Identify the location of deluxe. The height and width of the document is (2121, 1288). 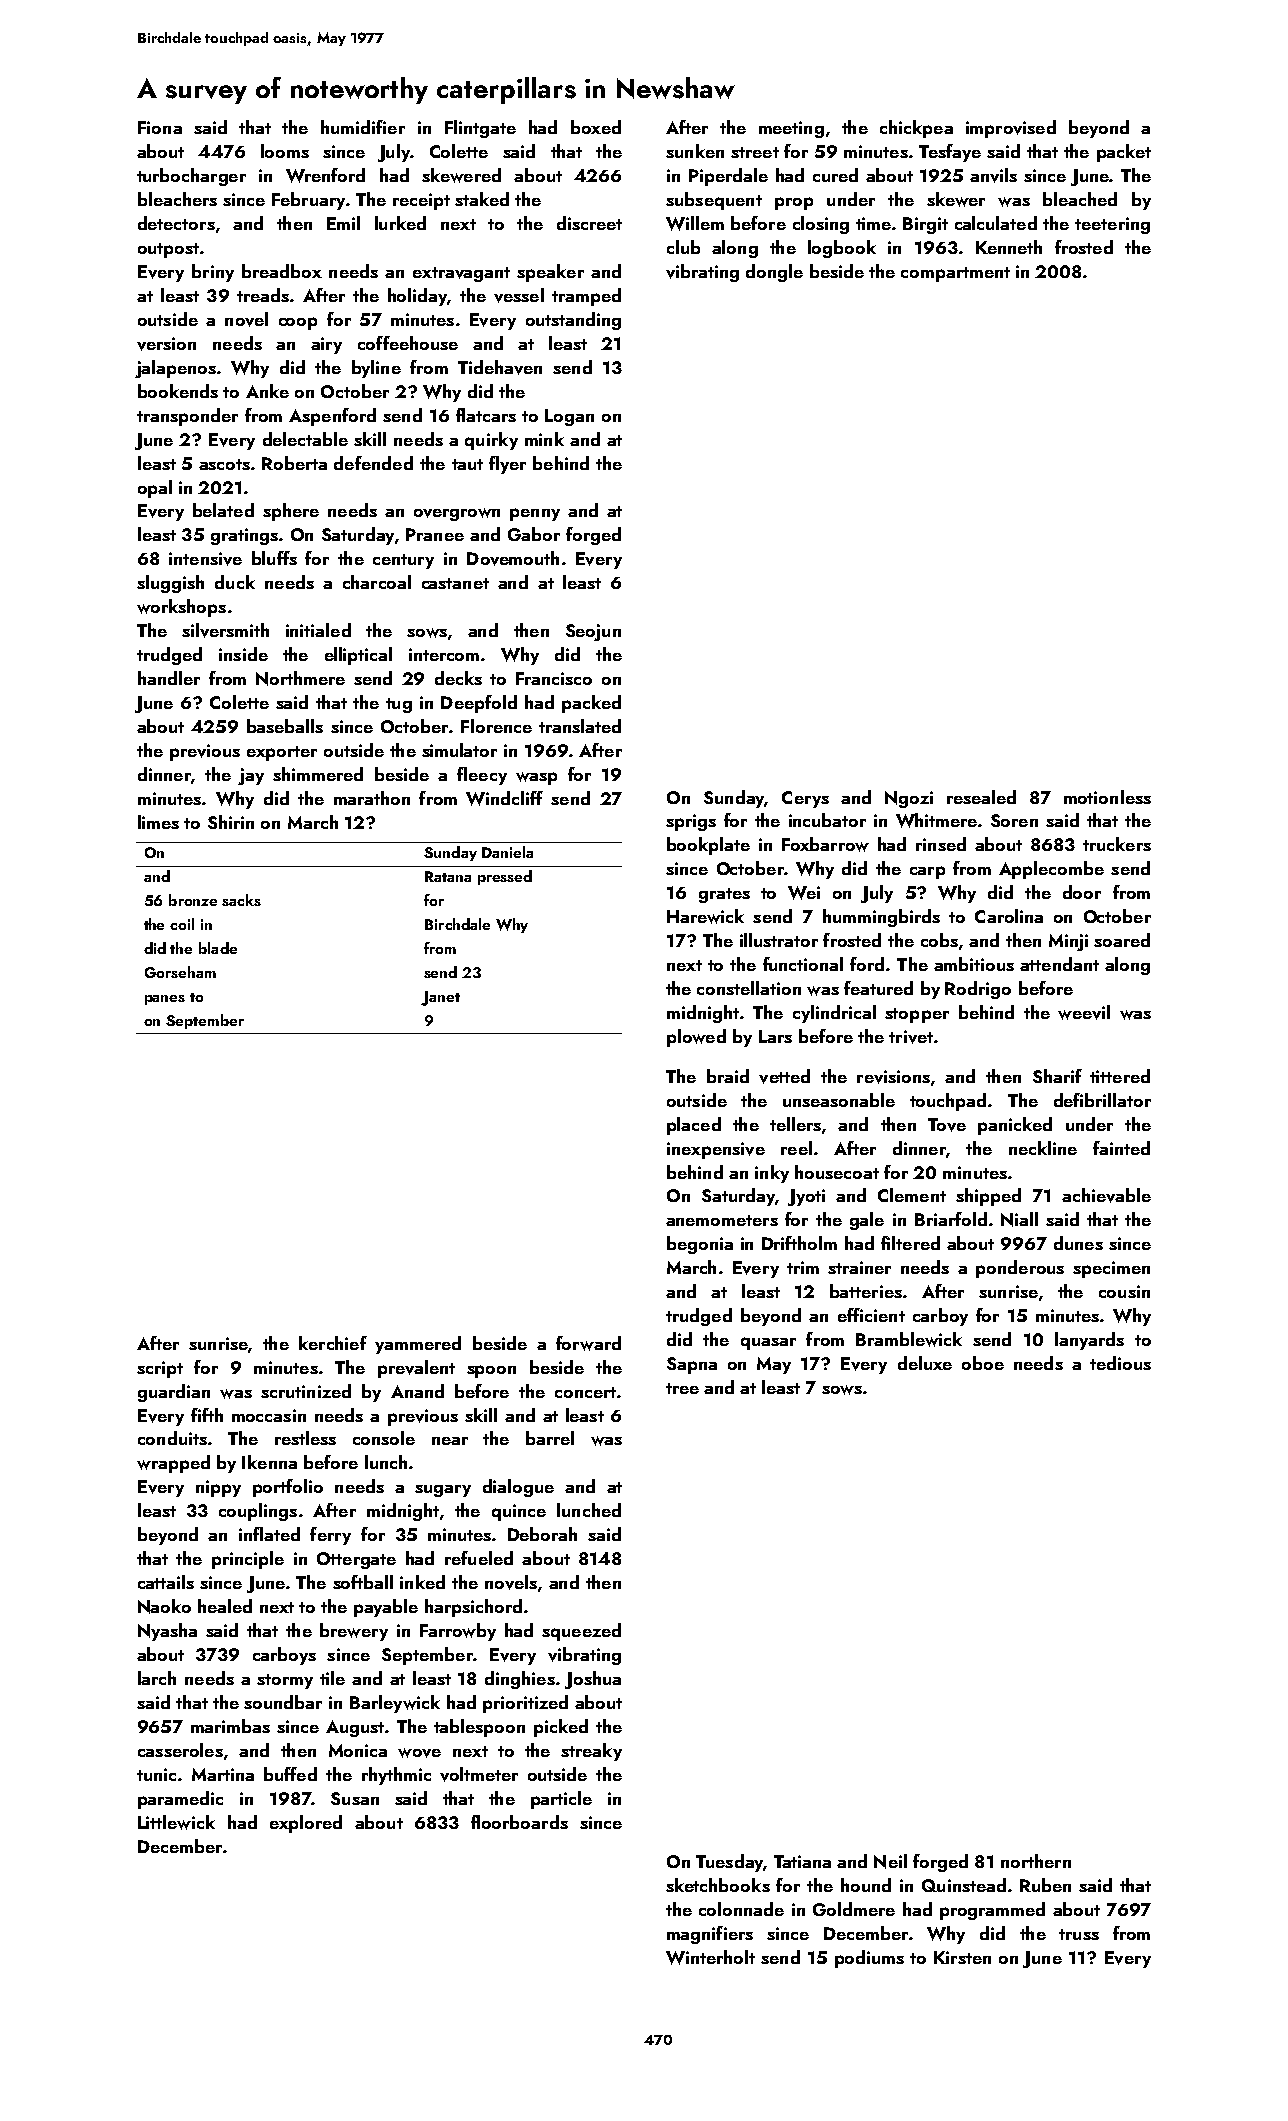
(925, 1363).
